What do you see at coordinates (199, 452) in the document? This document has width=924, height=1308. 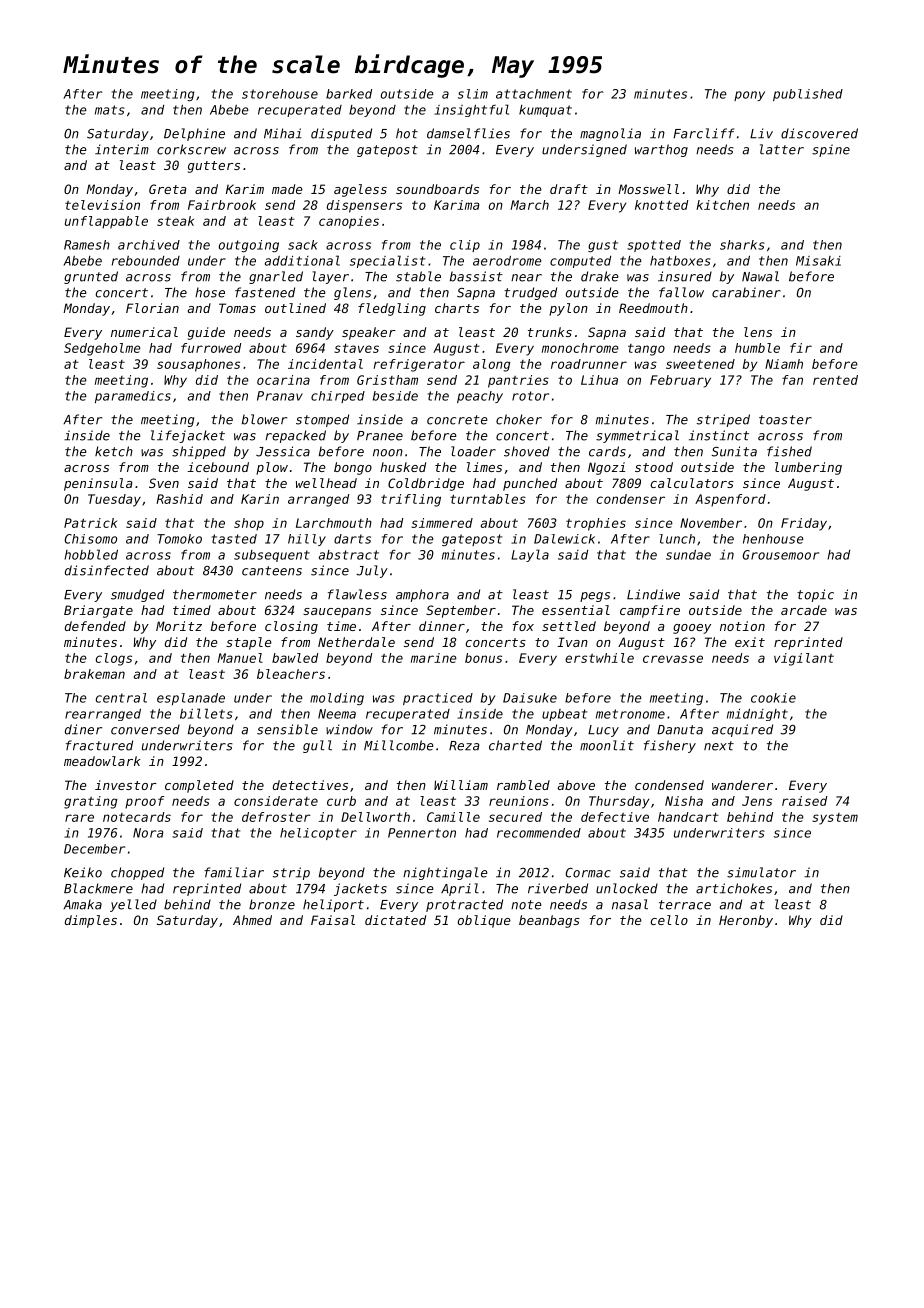 I see `shipped` at bounding box center [199, 452].
